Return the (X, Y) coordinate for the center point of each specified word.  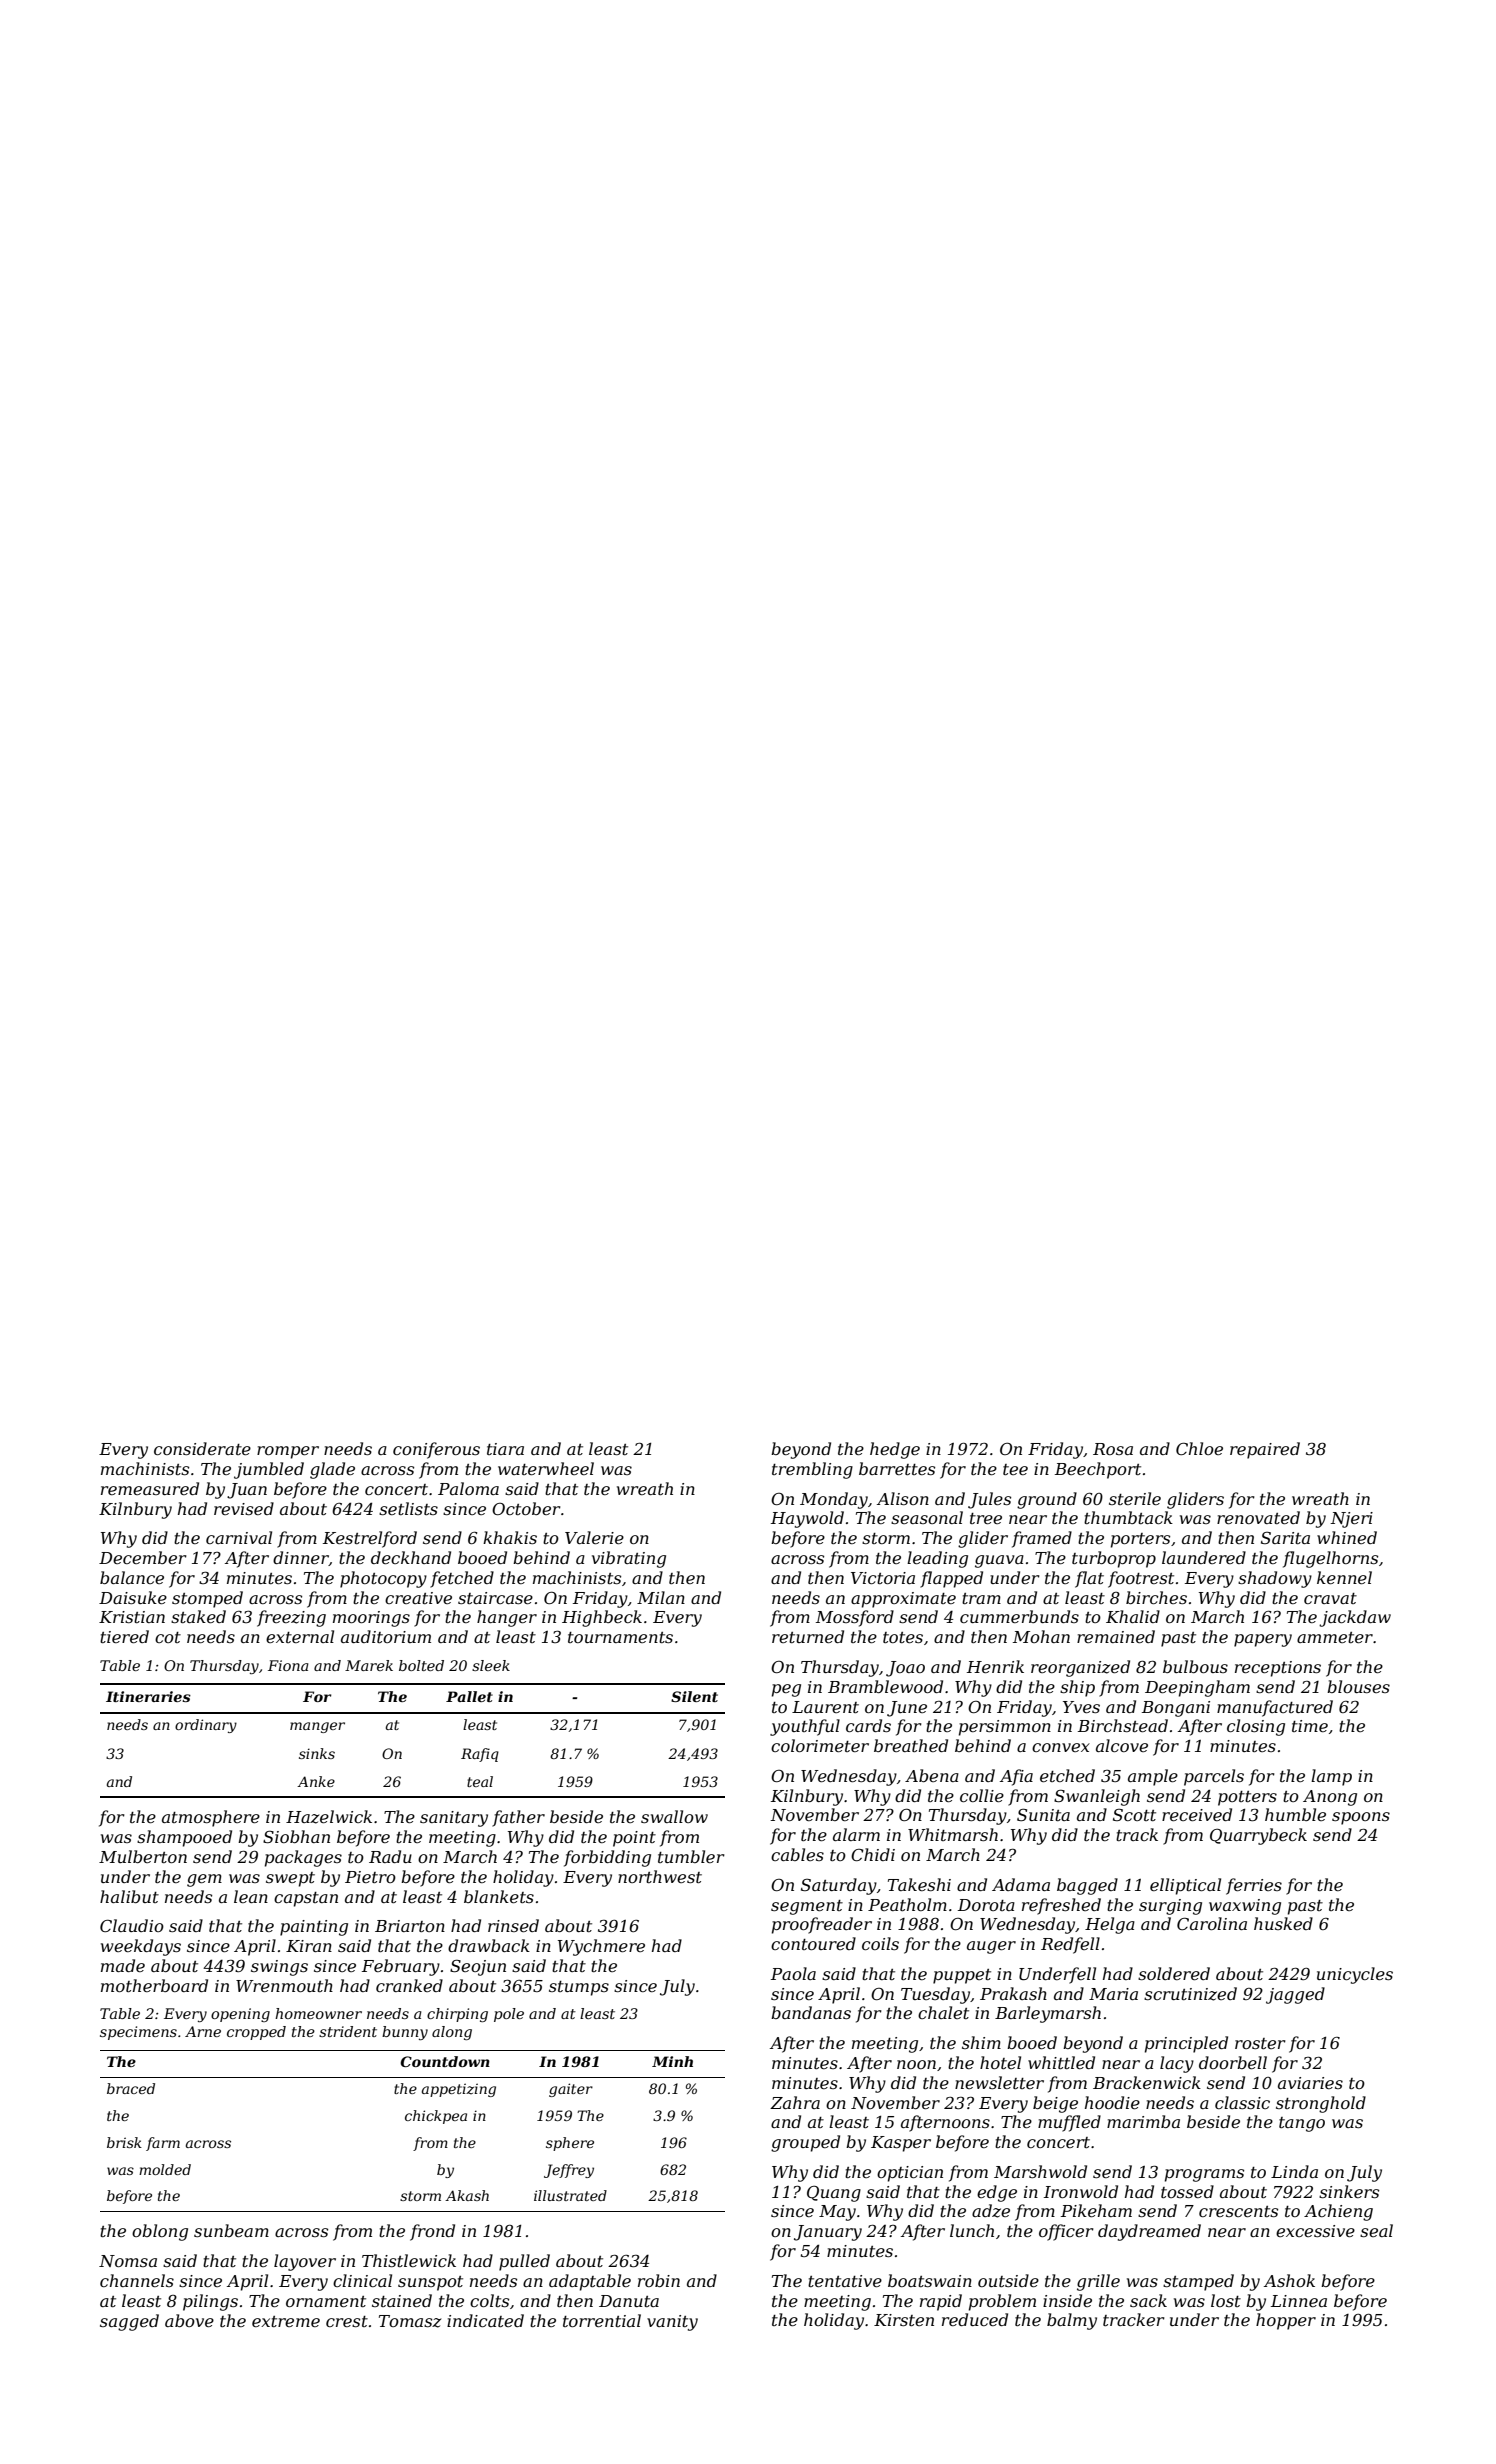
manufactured (1275, 1708)
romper (288, 1452)
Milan (661, 1597)
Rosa (1113, 1449)
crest (347, 2321)
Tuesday (935, 1995)
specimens (138, 2033)
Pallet (469, 1696)
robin (659, 2280)
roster (1260, 2043)
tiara (505, 1449)
